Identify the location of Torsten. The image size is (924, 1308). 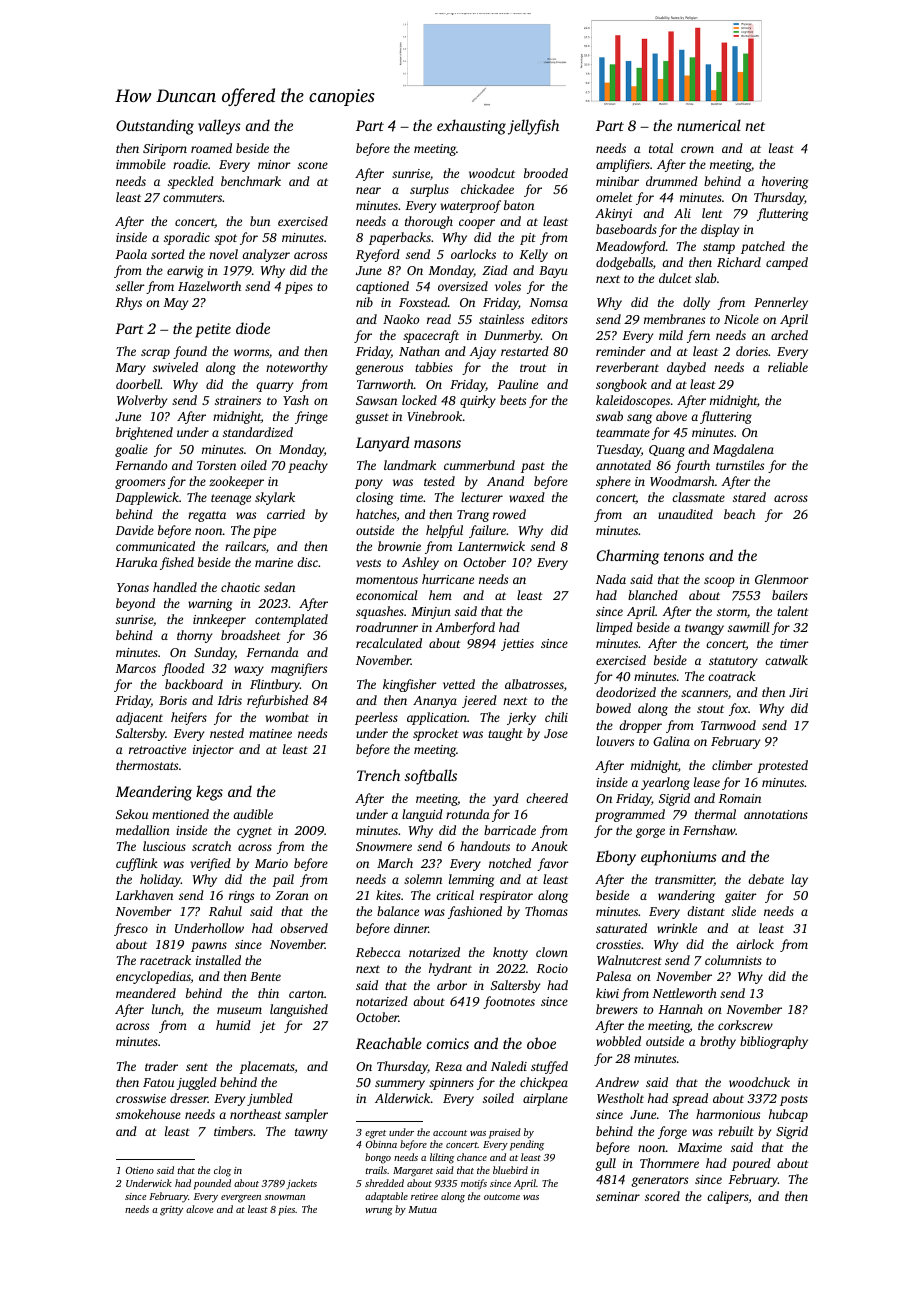
(216, 465).
